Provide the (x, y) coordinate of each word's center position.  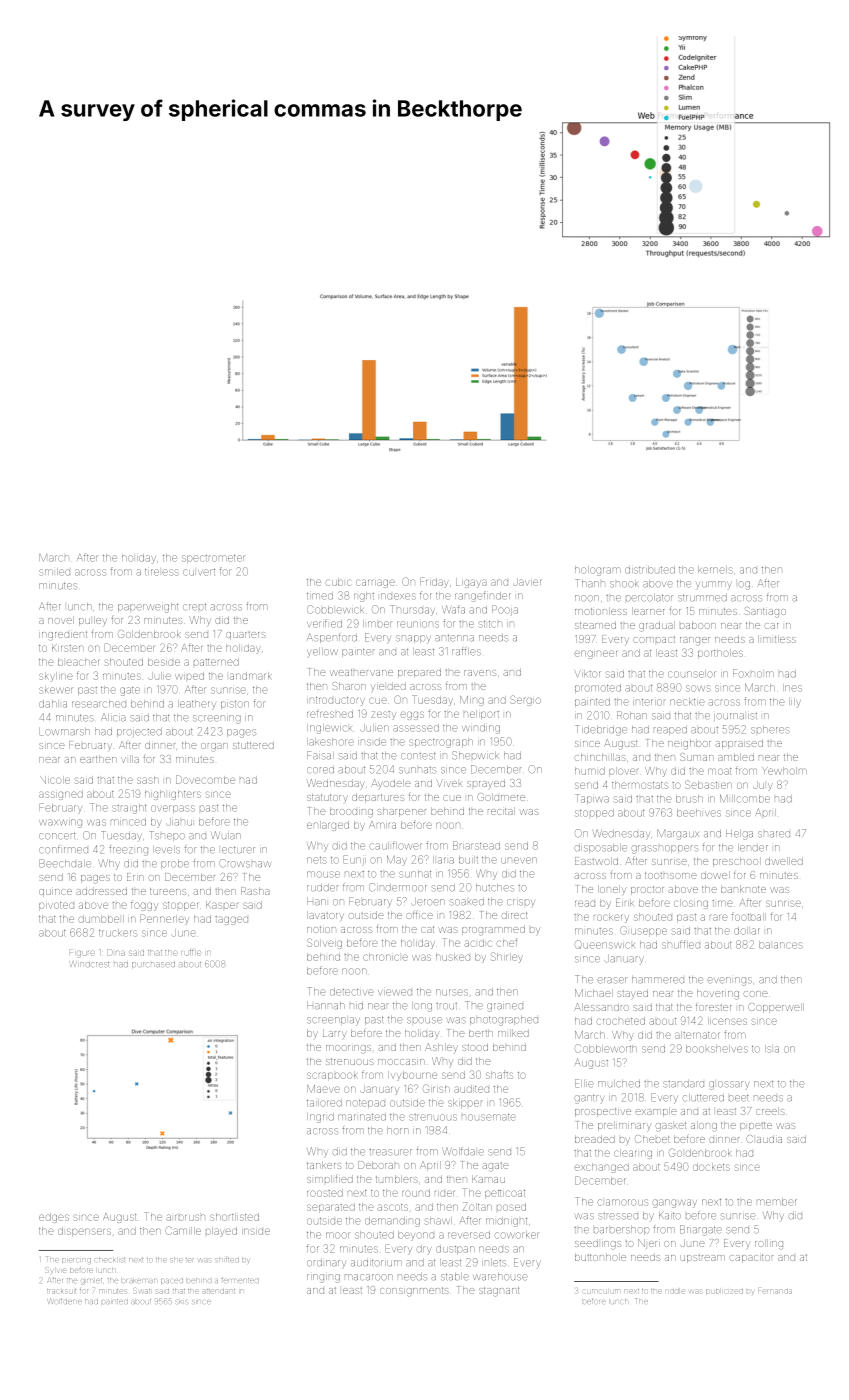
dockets (711, 1167)
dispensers (84, 1232)
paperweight (148, 608)
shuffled (681, 944)
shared (774, 834)
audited (471, 1089)
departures (378, 798)
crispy (521, 903)
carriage (375, 583)
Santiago (765, 612)
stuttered (253, 745)
